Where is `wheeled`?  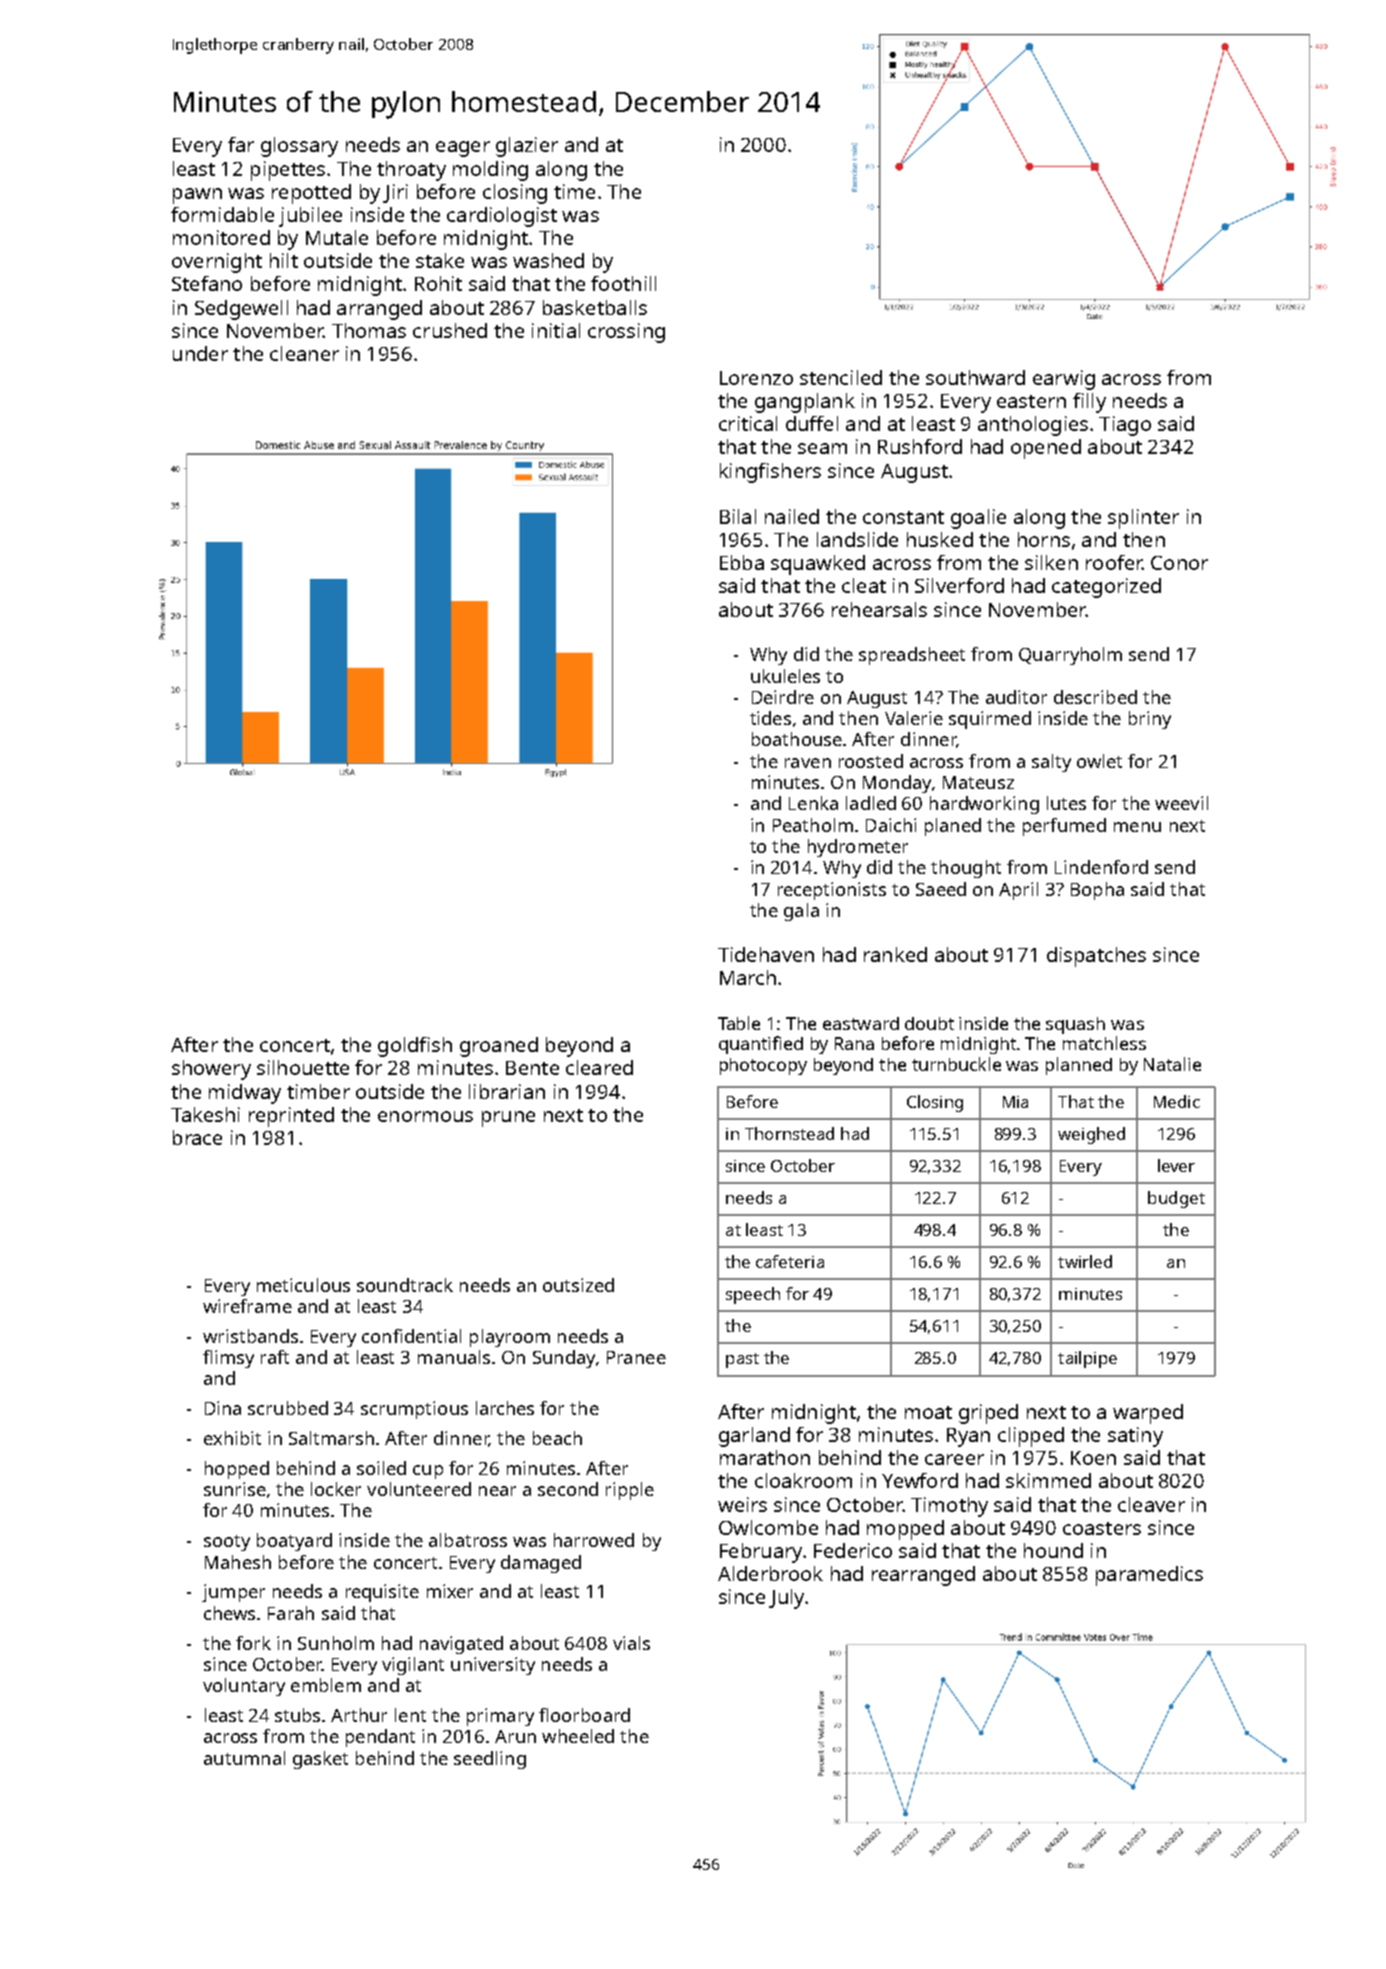
wheeled is located at coordinates (578, 1736).
